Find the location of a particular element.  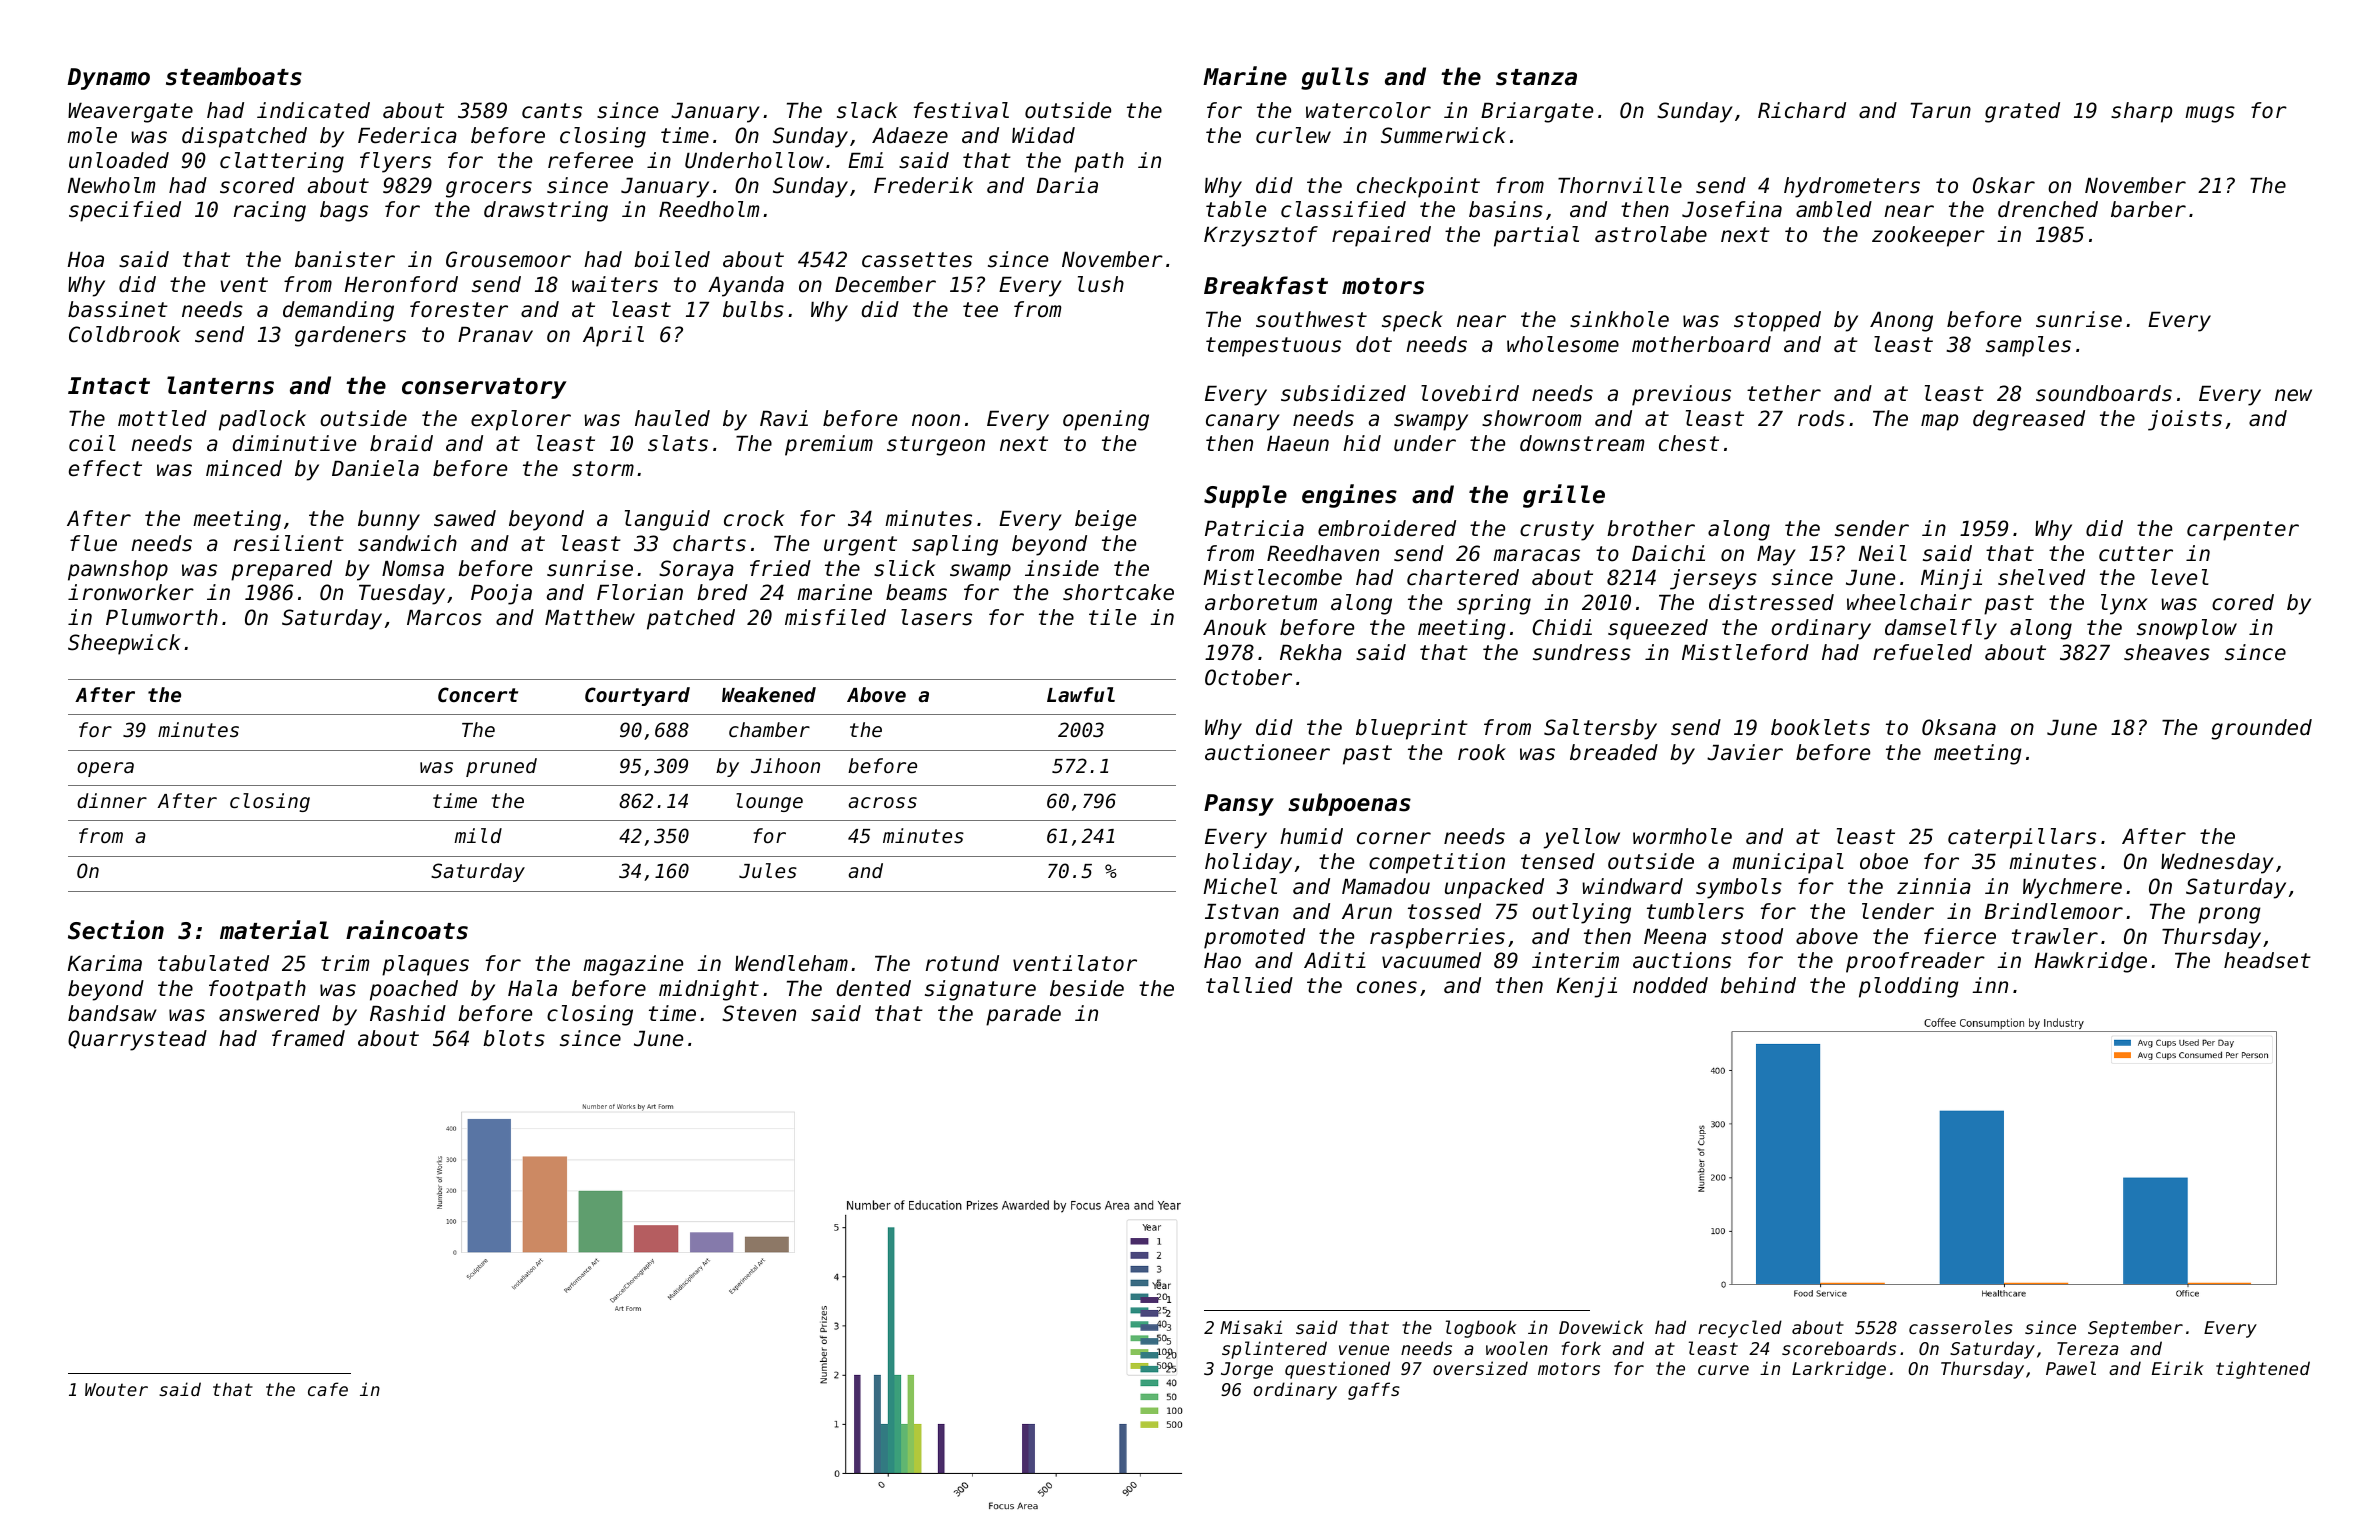

grated is located at coordinates (2022, 112).
